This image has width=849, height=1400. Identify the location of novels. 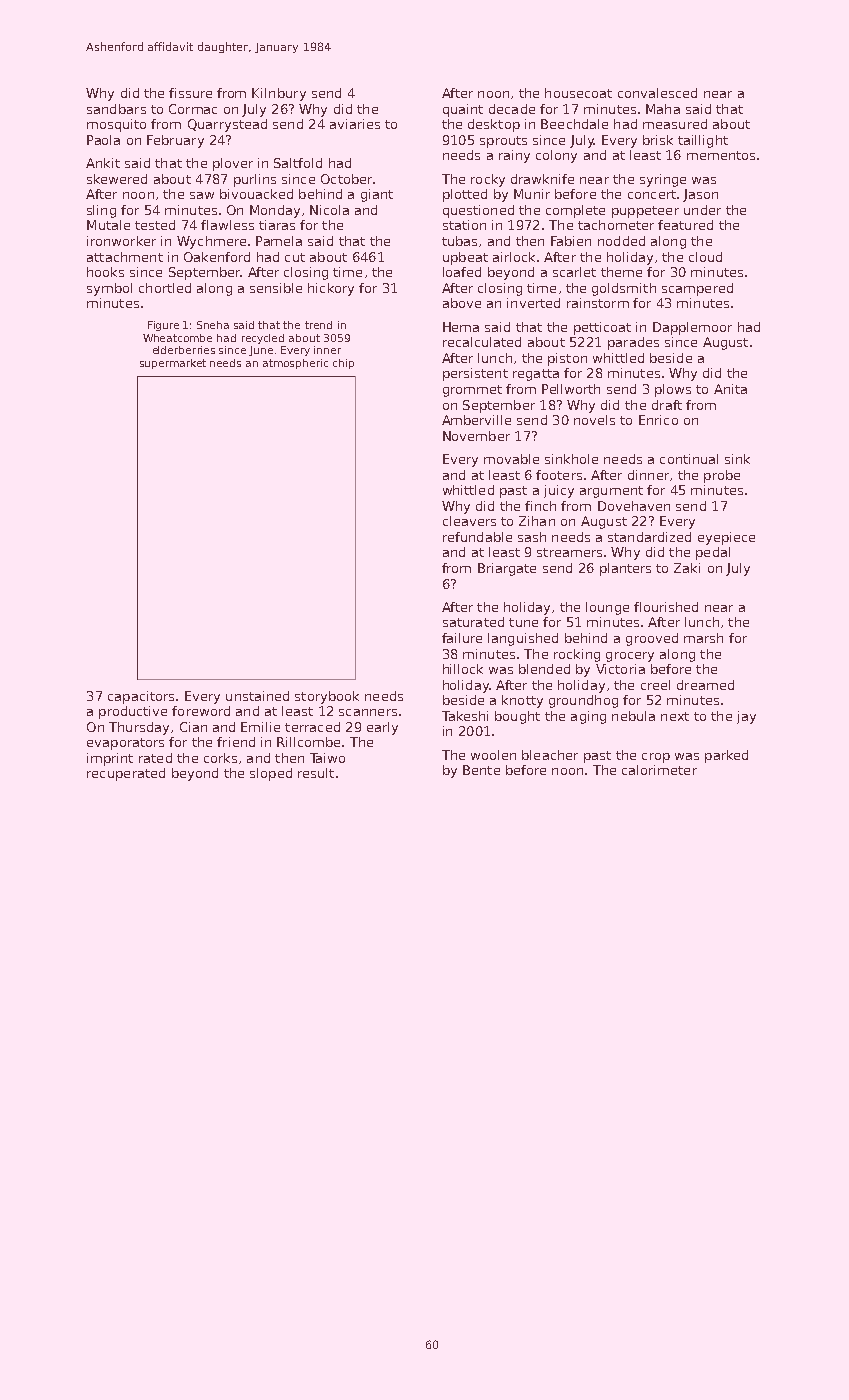
(594, 420).
